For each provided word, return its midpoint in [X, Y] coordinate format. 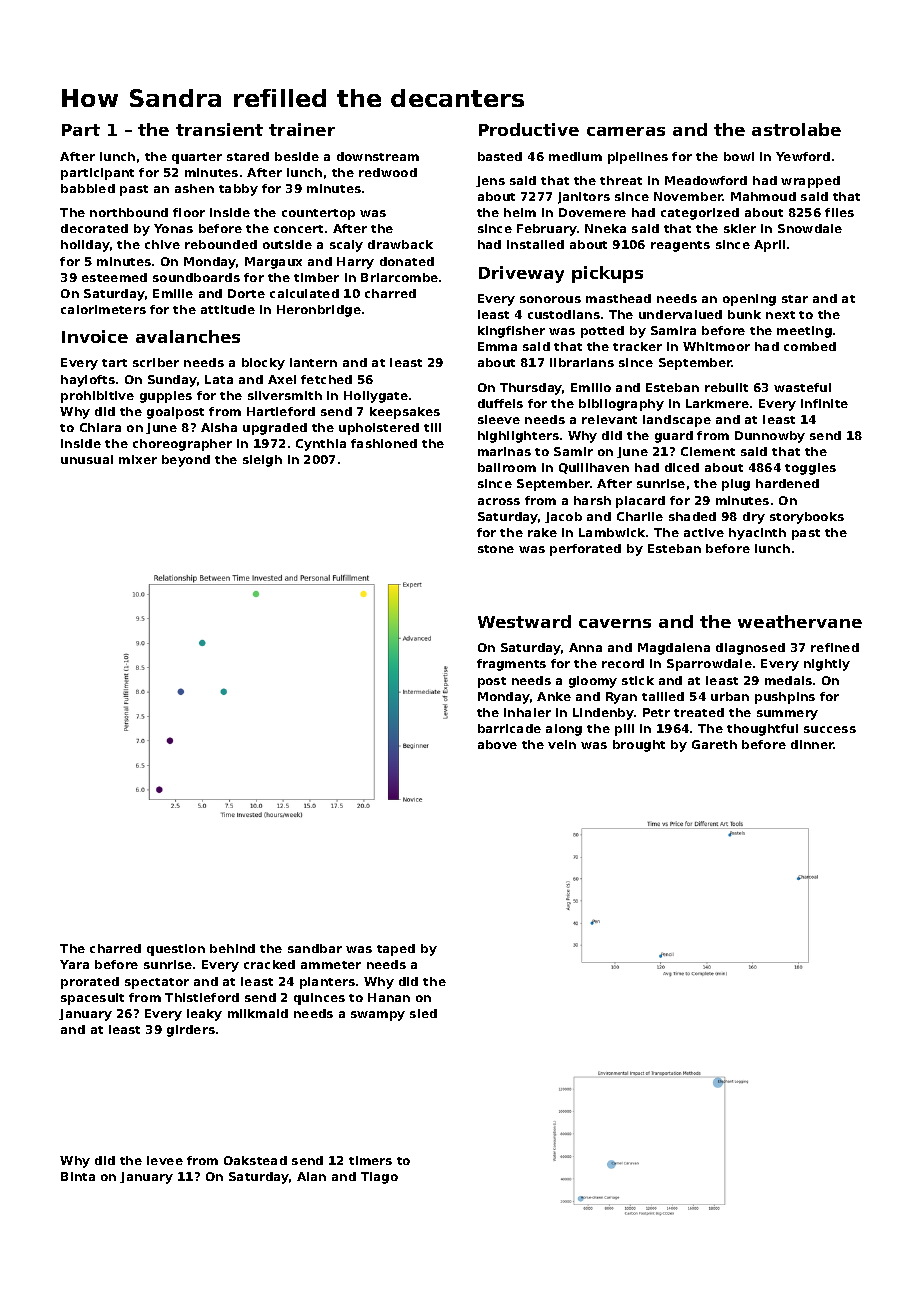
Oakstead [255, 1160]
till [432, 427]
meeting [804, 332]
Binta [78, 1176]
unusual [87, 459]
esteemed [114, 277]
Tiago [379, 1178]
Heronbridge [319, 311]
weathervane [800, 621]
